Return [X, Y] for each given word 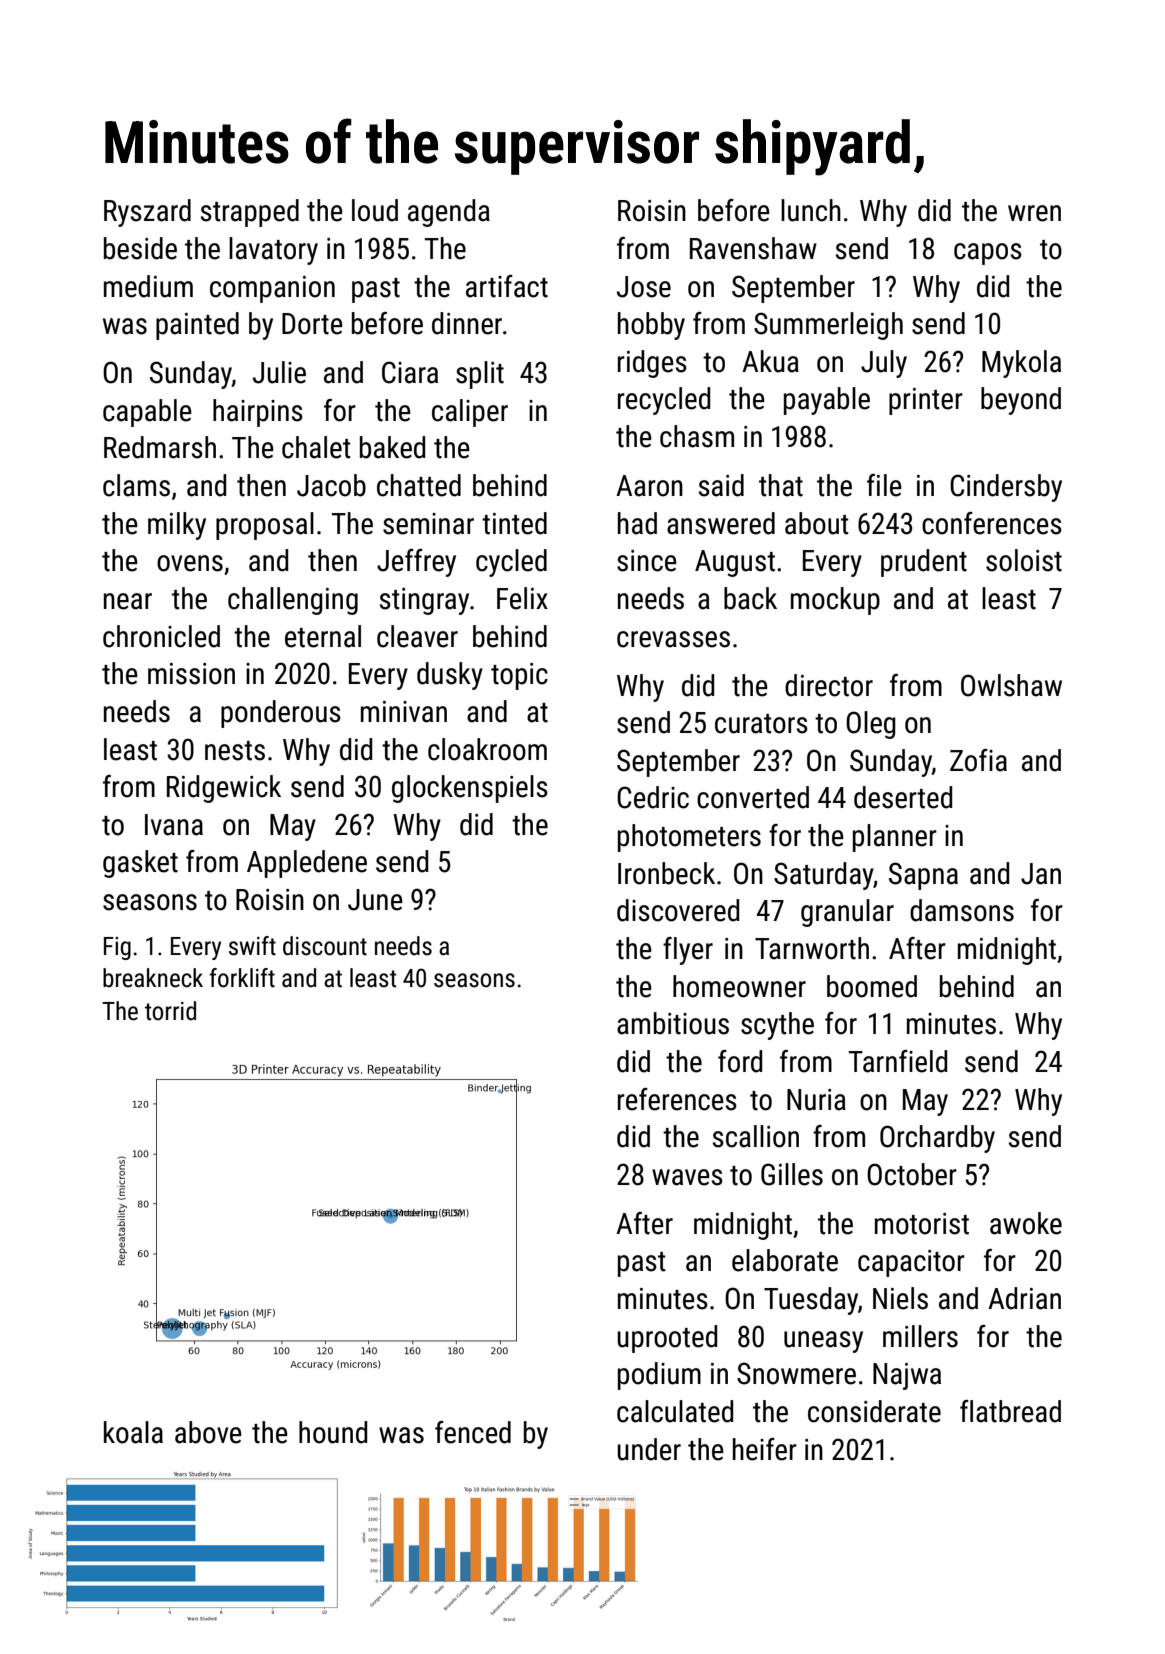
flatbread [1010, 1411]
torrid [170, 1011]
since [647, 561]
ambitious [673, 1023]
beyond [1021, 401]
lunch [811, 210]
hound [333, 1432]
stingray [424, 601]
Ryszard [147, 213]
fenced [473, 1432]
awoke [1026, 1223]
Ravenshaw [753, 248]
